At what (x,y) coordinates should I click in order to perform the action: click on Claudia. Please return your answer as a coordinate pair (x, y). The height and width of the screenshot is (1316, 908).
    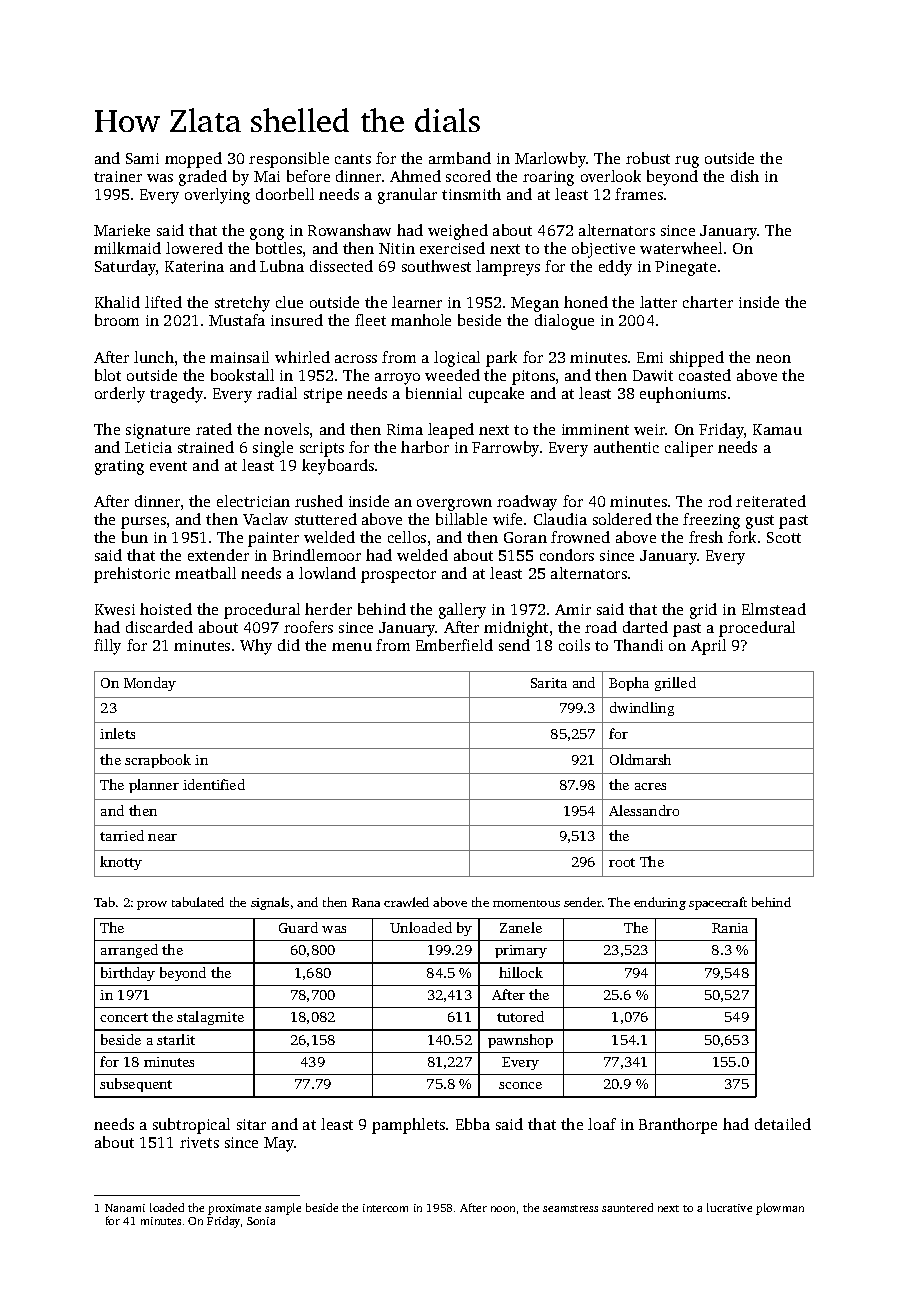
    Looking at the image, I should click on (560, 519).
